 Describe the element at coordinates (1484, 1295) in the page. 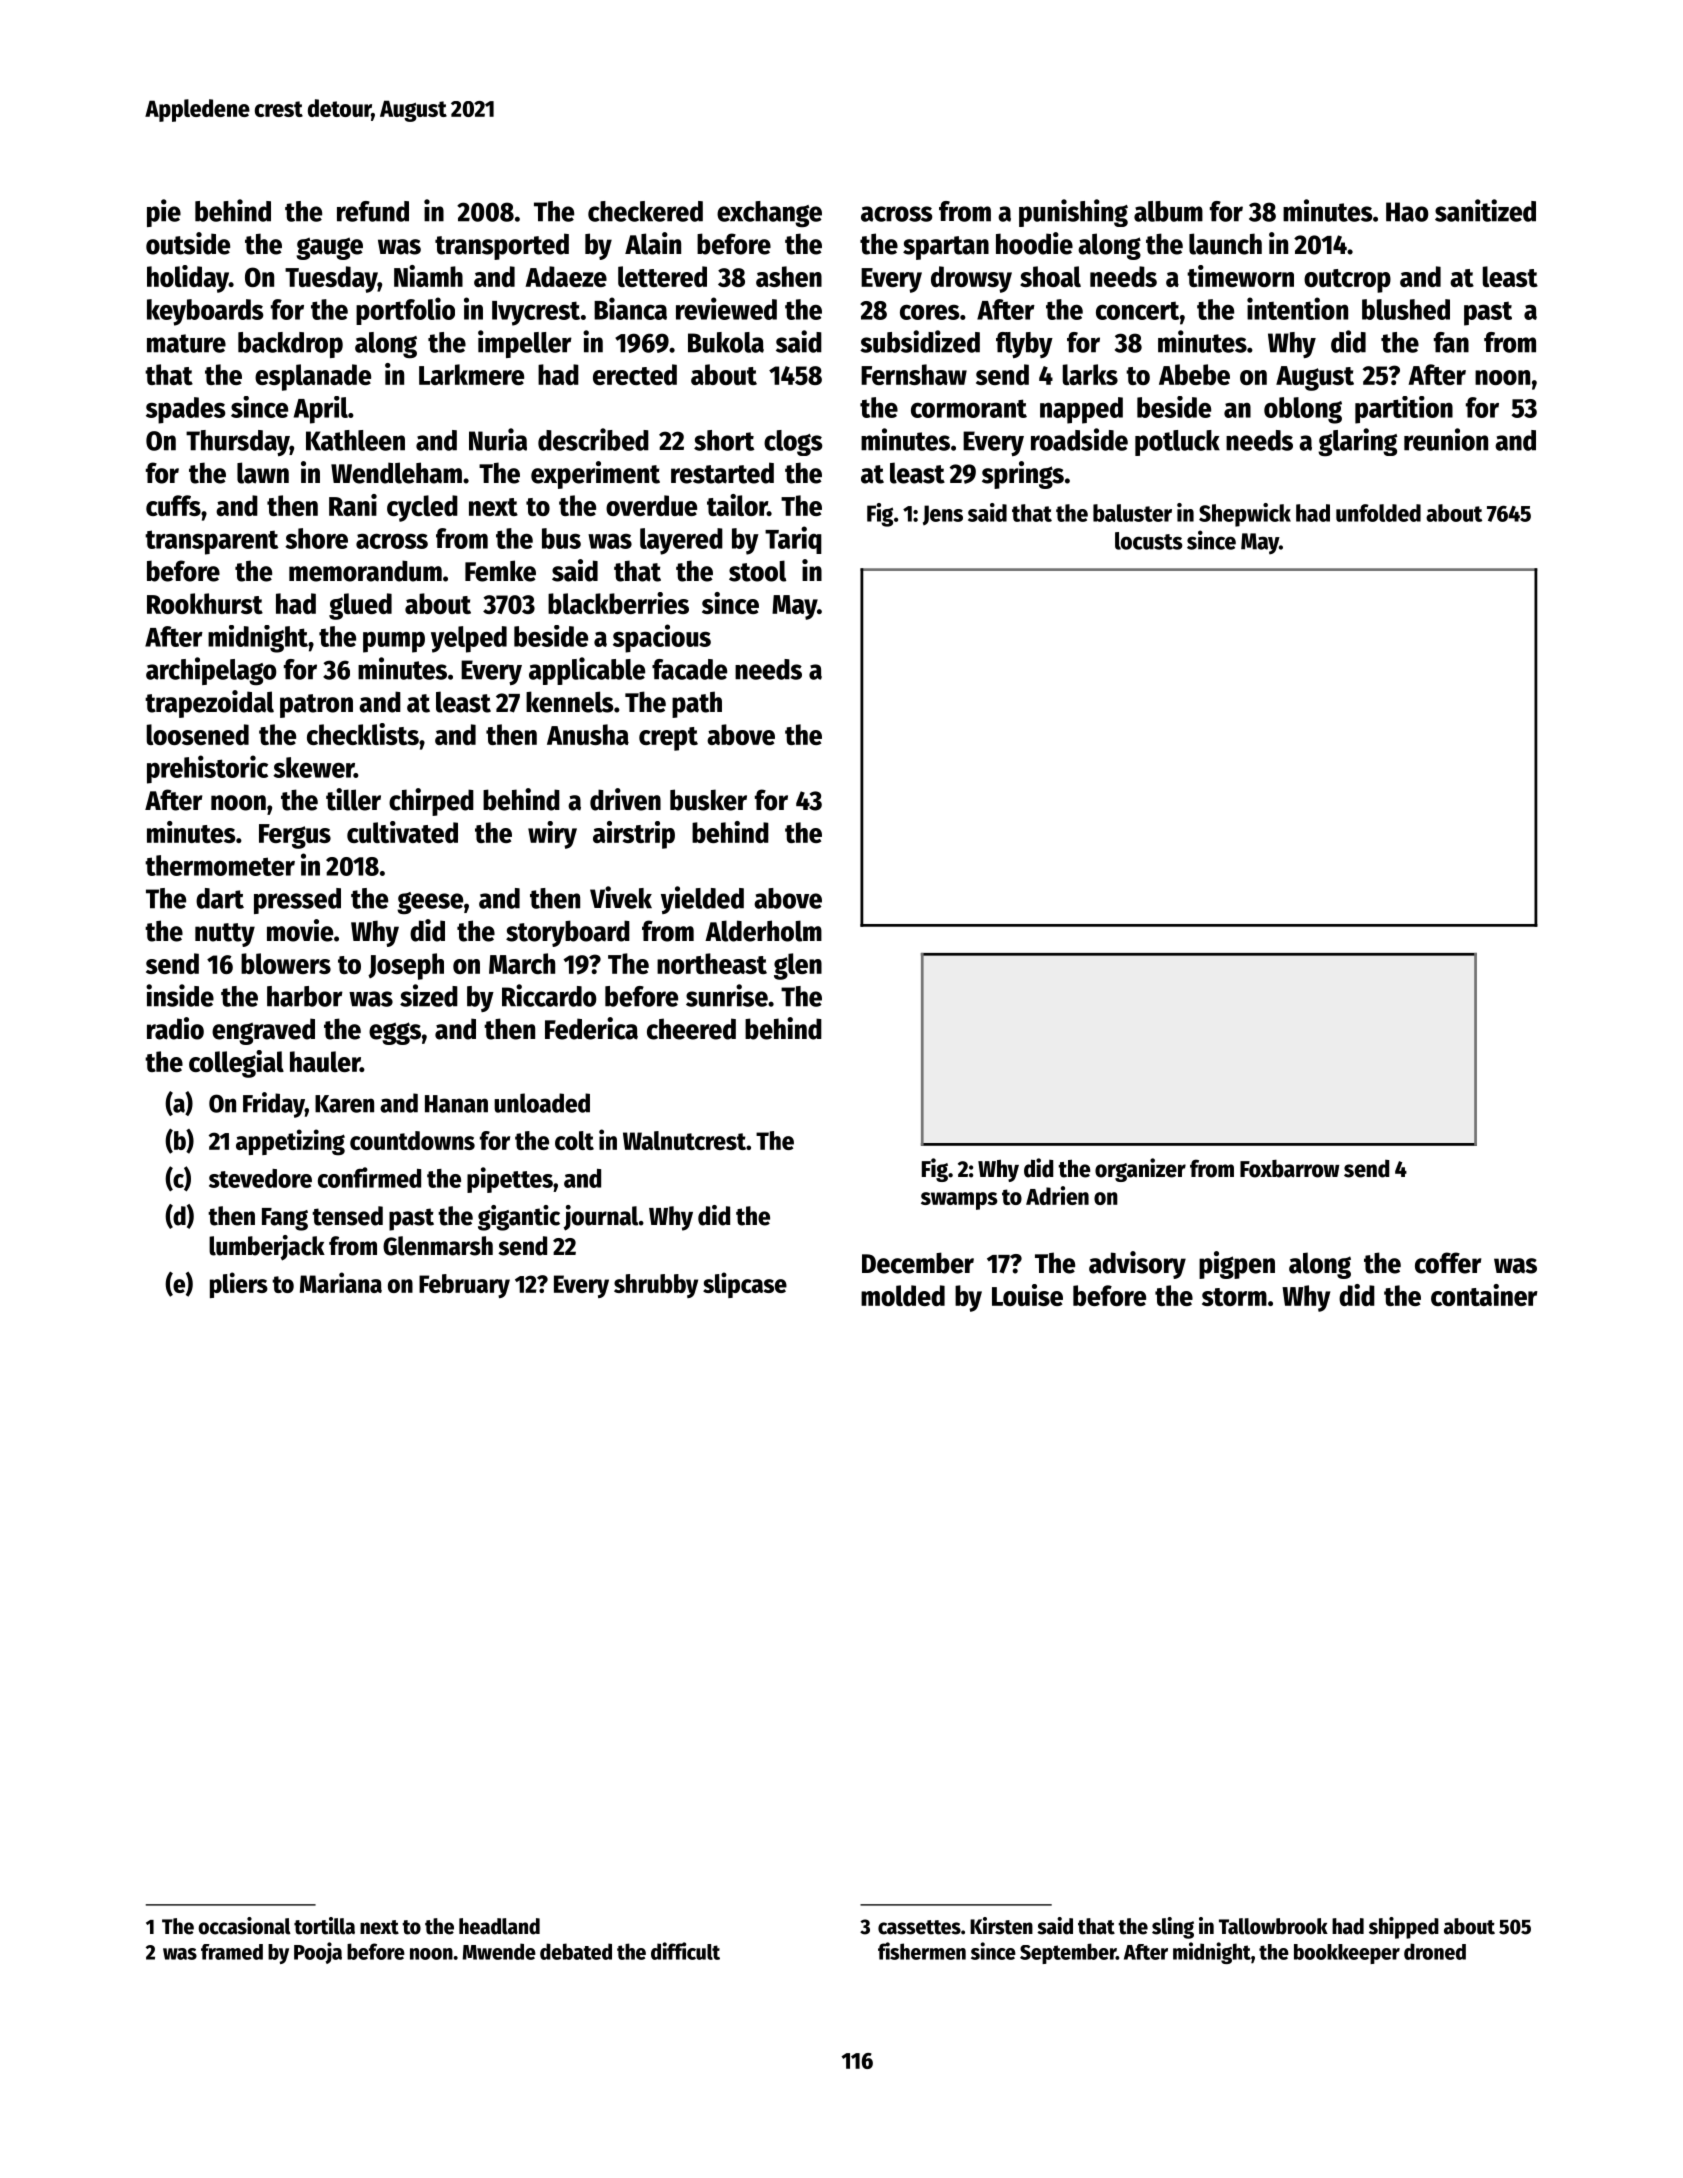

I see `container` at that location.
